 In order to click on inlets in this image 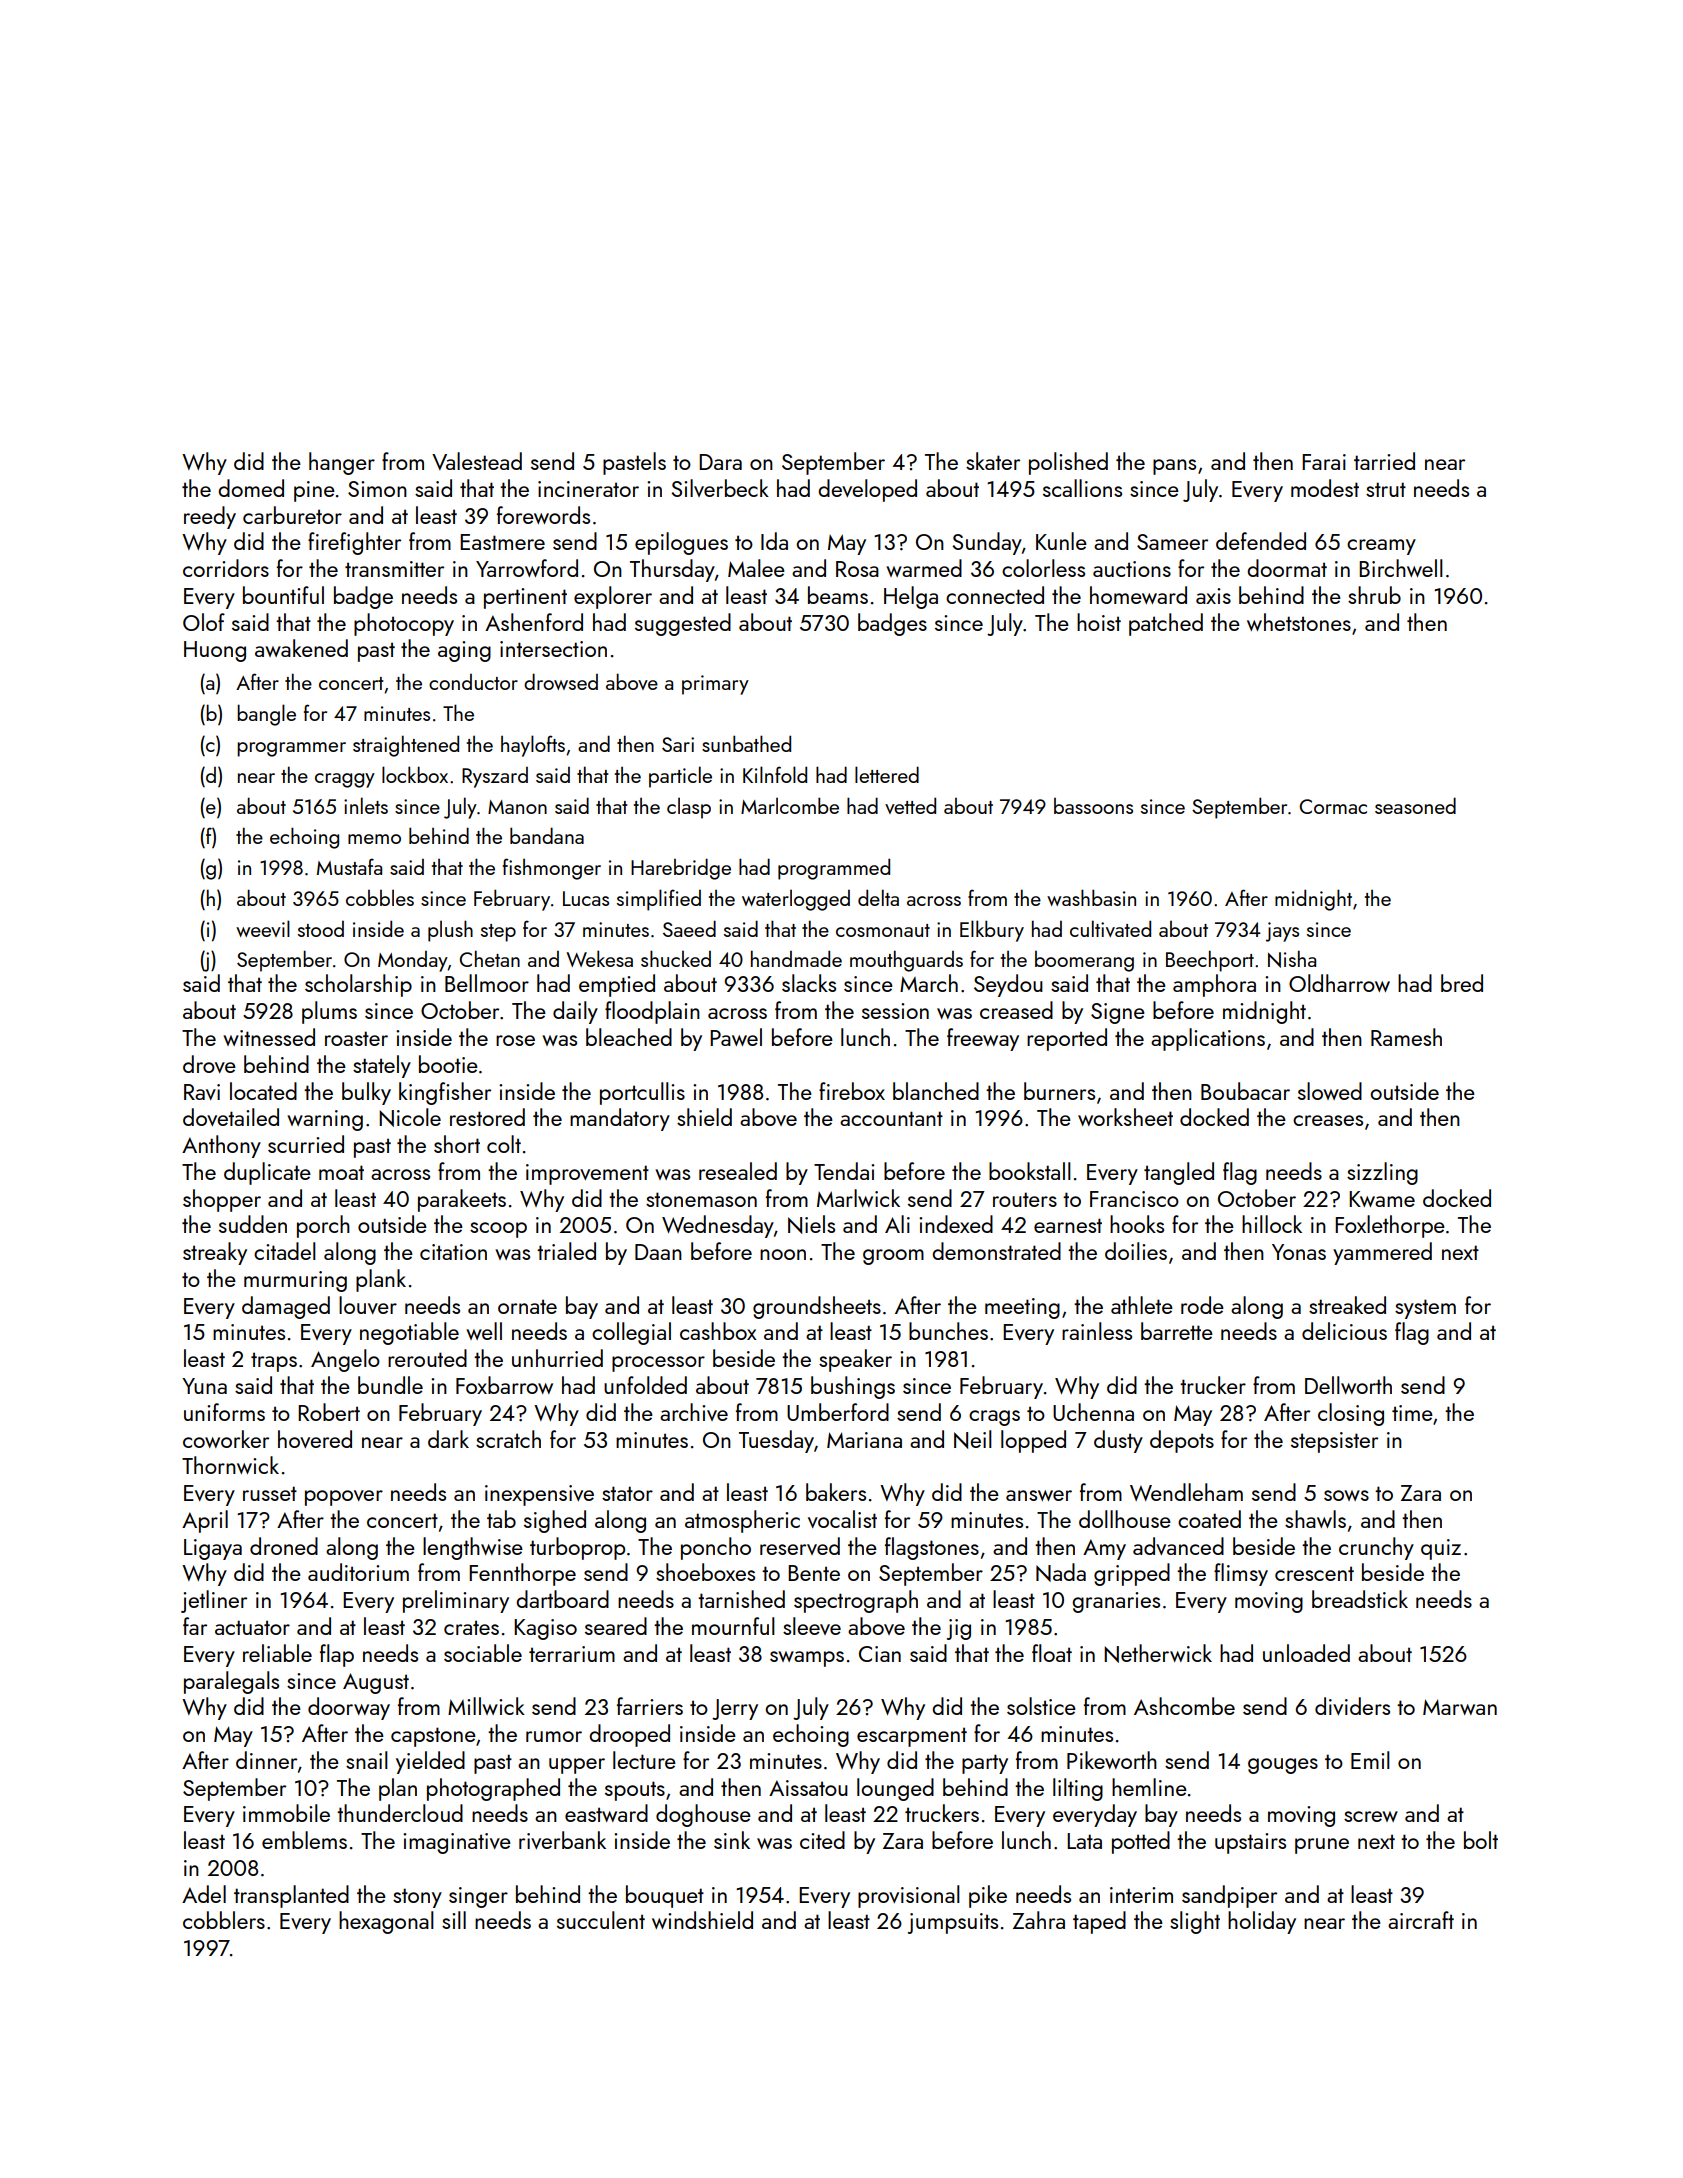, I will do `click(366, 805)`.
